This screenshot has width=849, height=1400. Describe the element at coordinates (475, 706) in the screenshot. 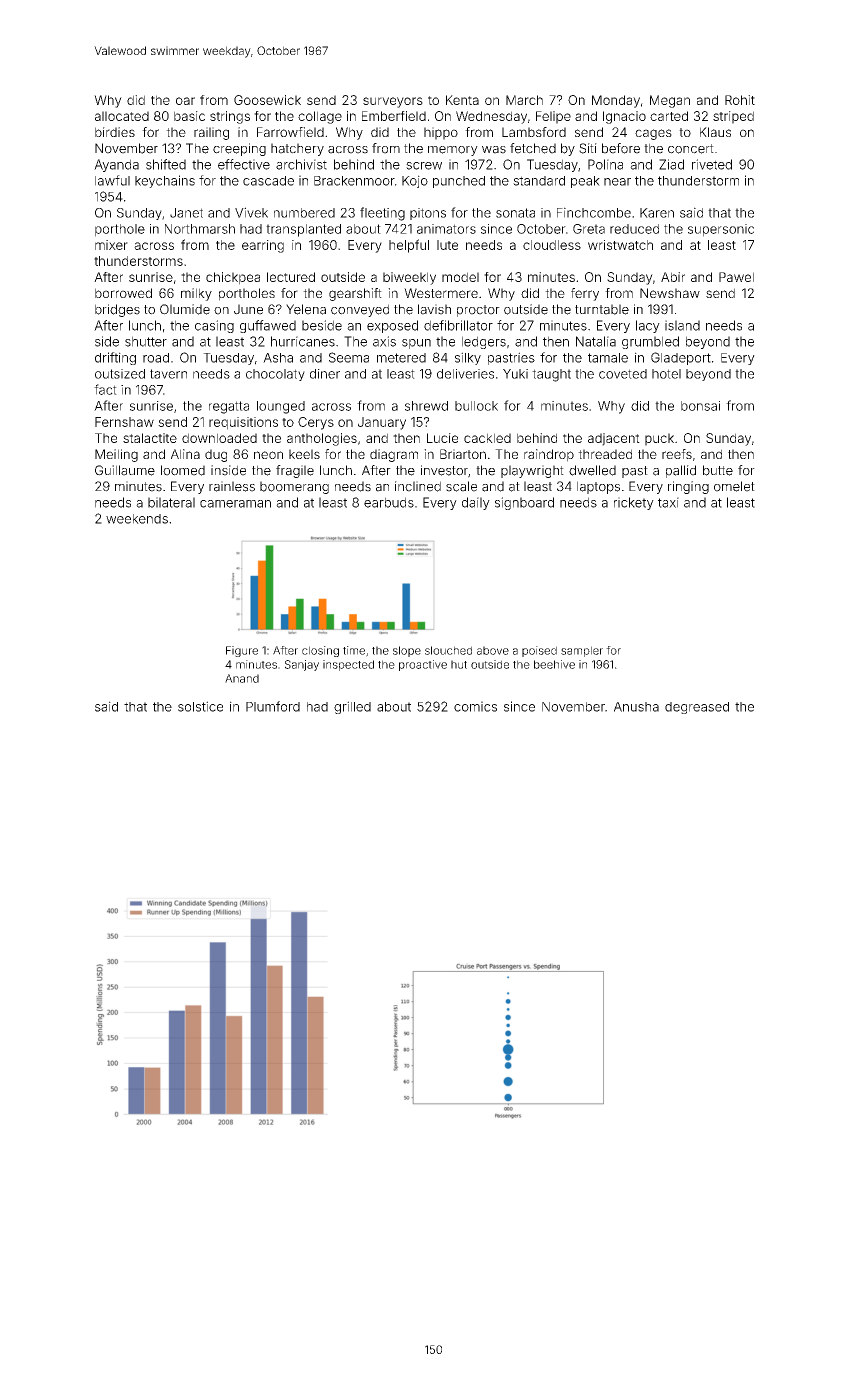

I see `comics` at that location.
